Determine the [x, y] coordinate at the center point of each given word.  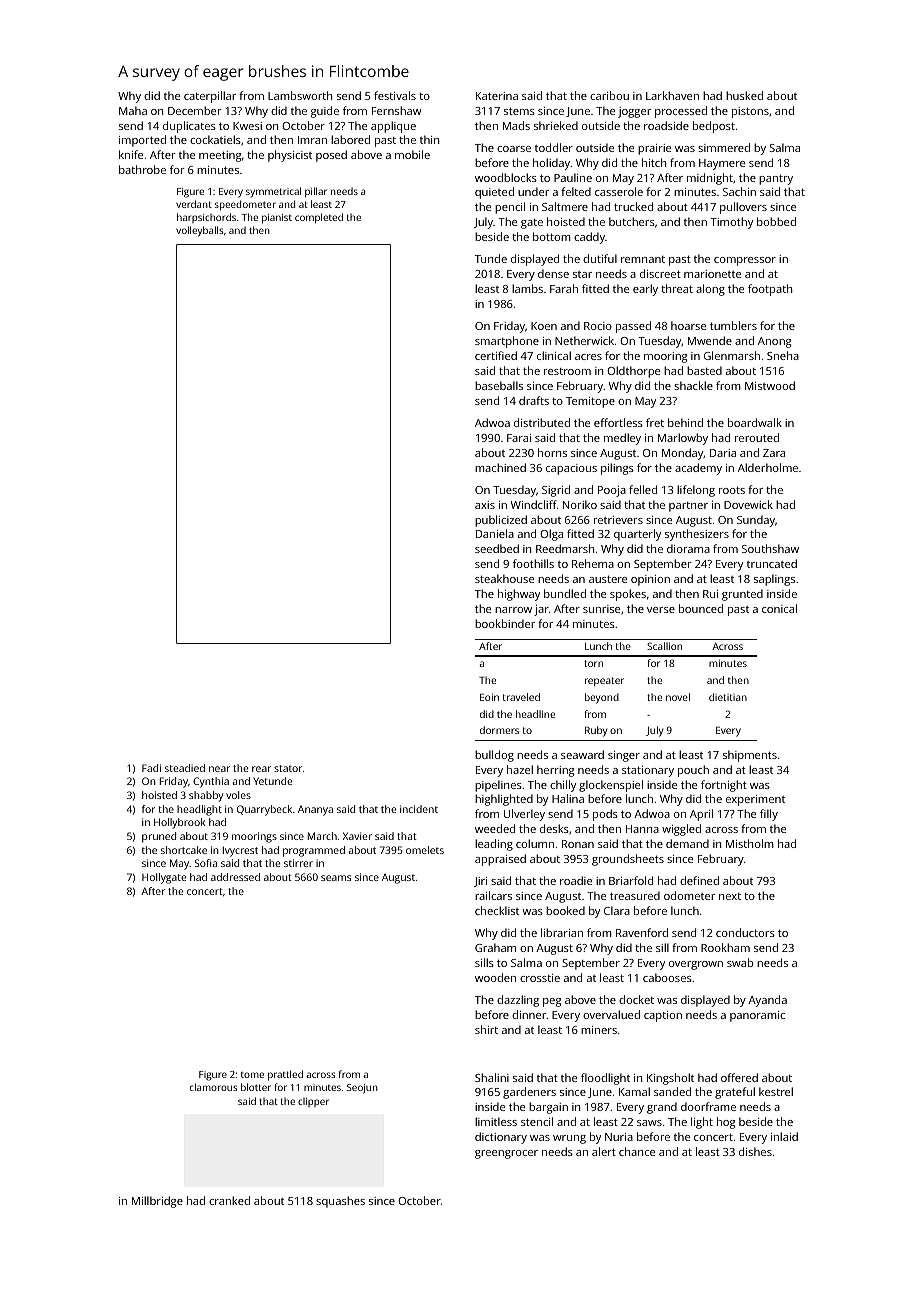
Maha [133, 110]
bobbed [776, 221]
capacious [571, 469]
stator [288, 768]
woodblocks [506, 177]
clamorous [213, 1087]
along [710, 290]
